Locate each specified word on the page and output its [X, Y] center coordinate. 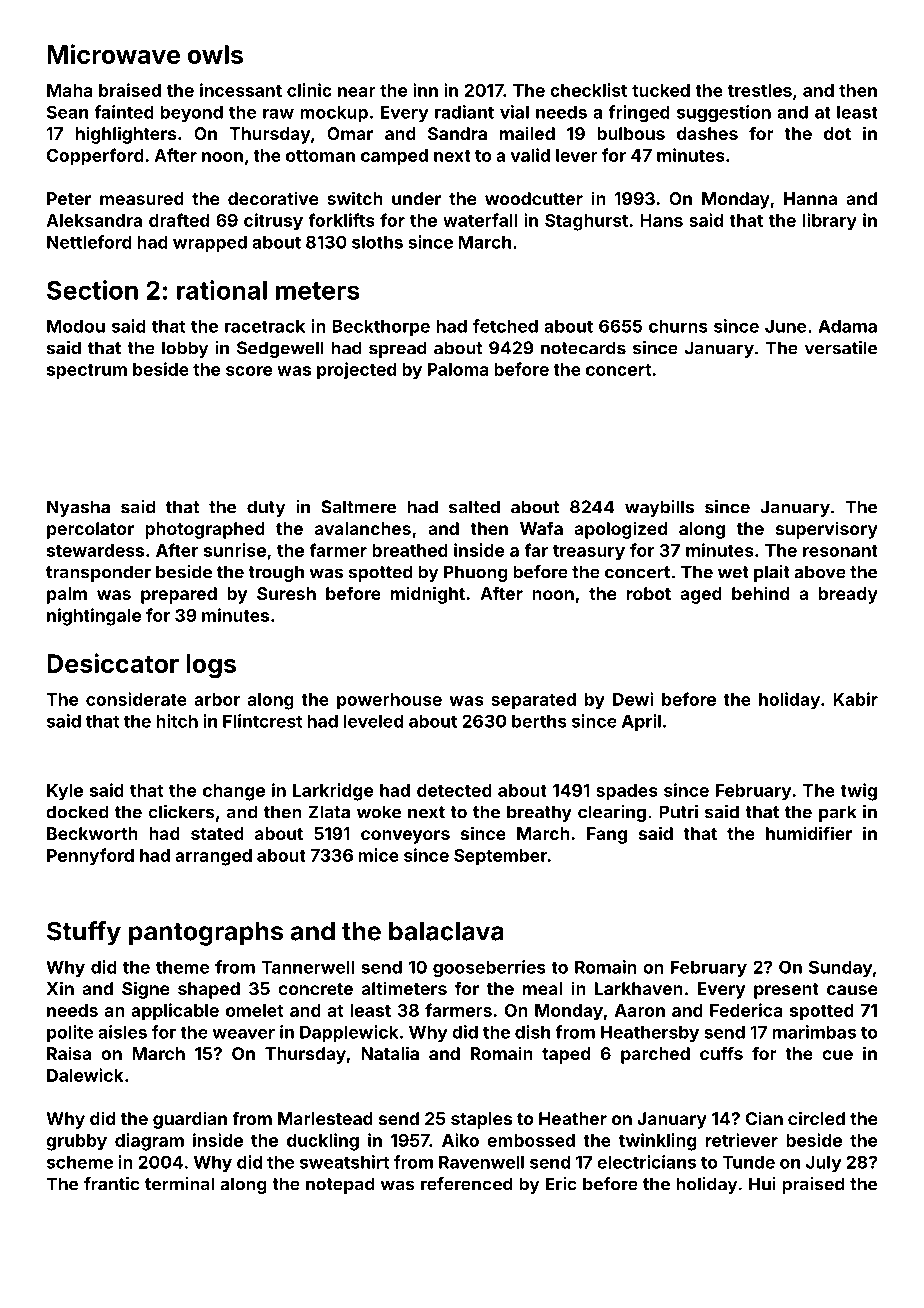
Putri [678, 812]
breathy [539, 813]
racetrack [265, 326]
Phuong [475, 573]
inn [425, 90]
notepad [340, 1185]
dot [837, 133]
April [641, 722]
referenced [467, 1184]
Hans [661, 220]
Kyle [65, 792]
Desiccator [113, 663]
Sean [67, 112]
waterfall [480, 220]
